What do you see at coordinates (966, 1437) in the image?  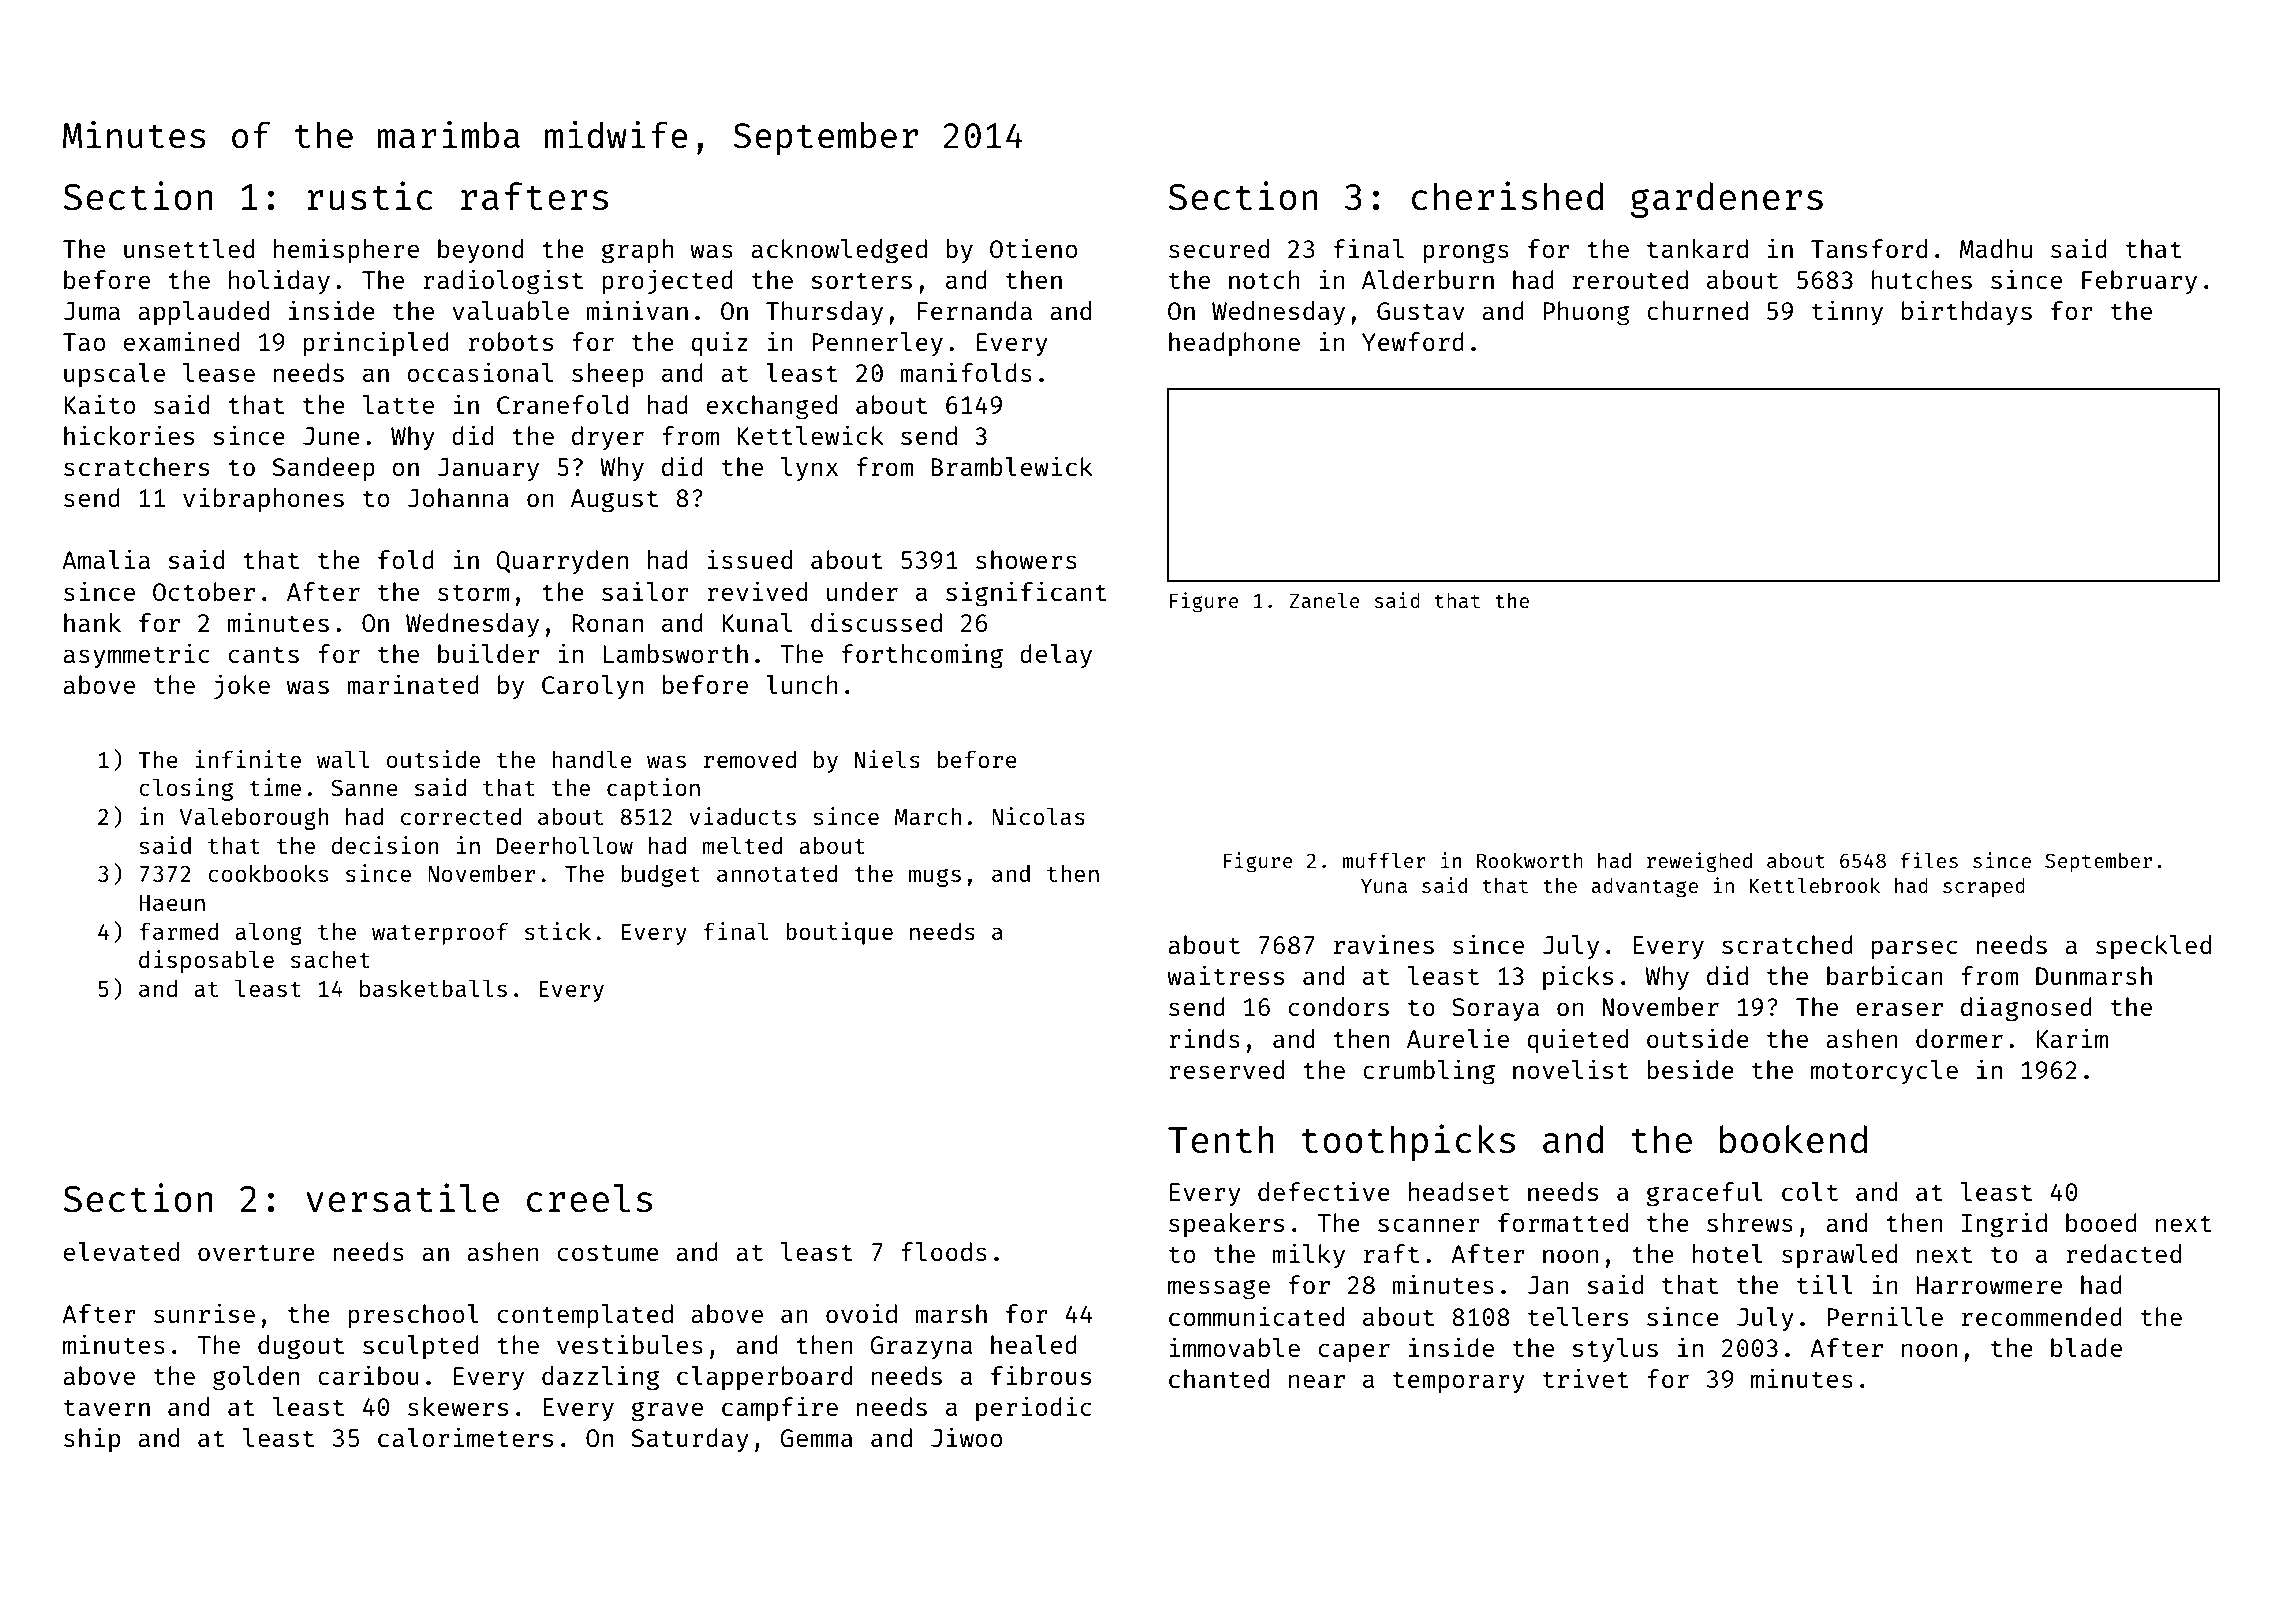 I see `Jiwoo` at bounding box center [966, 1437].
